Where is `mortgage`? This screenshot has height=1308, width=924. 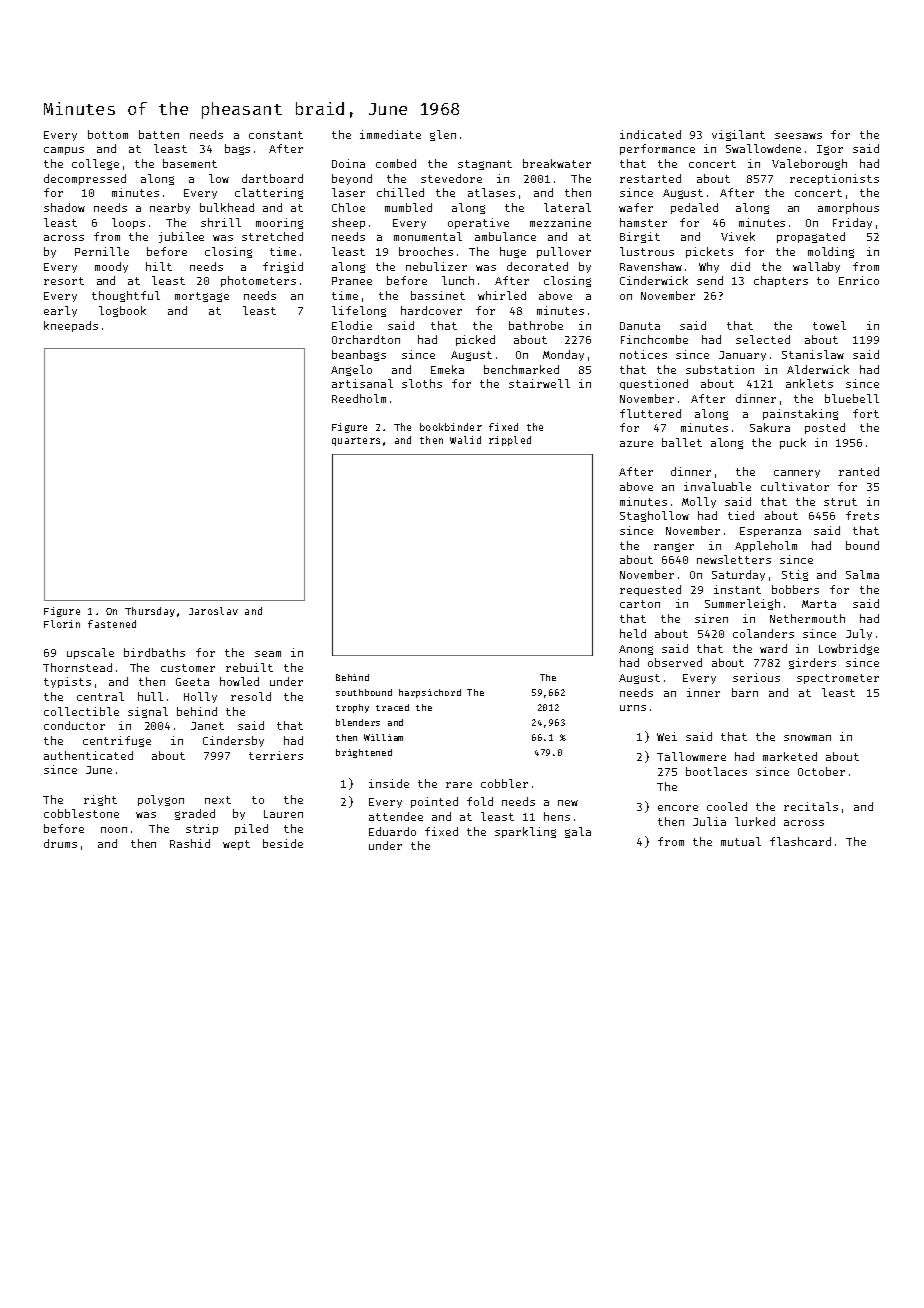 mortgage is located at coordinates (202, 297).
